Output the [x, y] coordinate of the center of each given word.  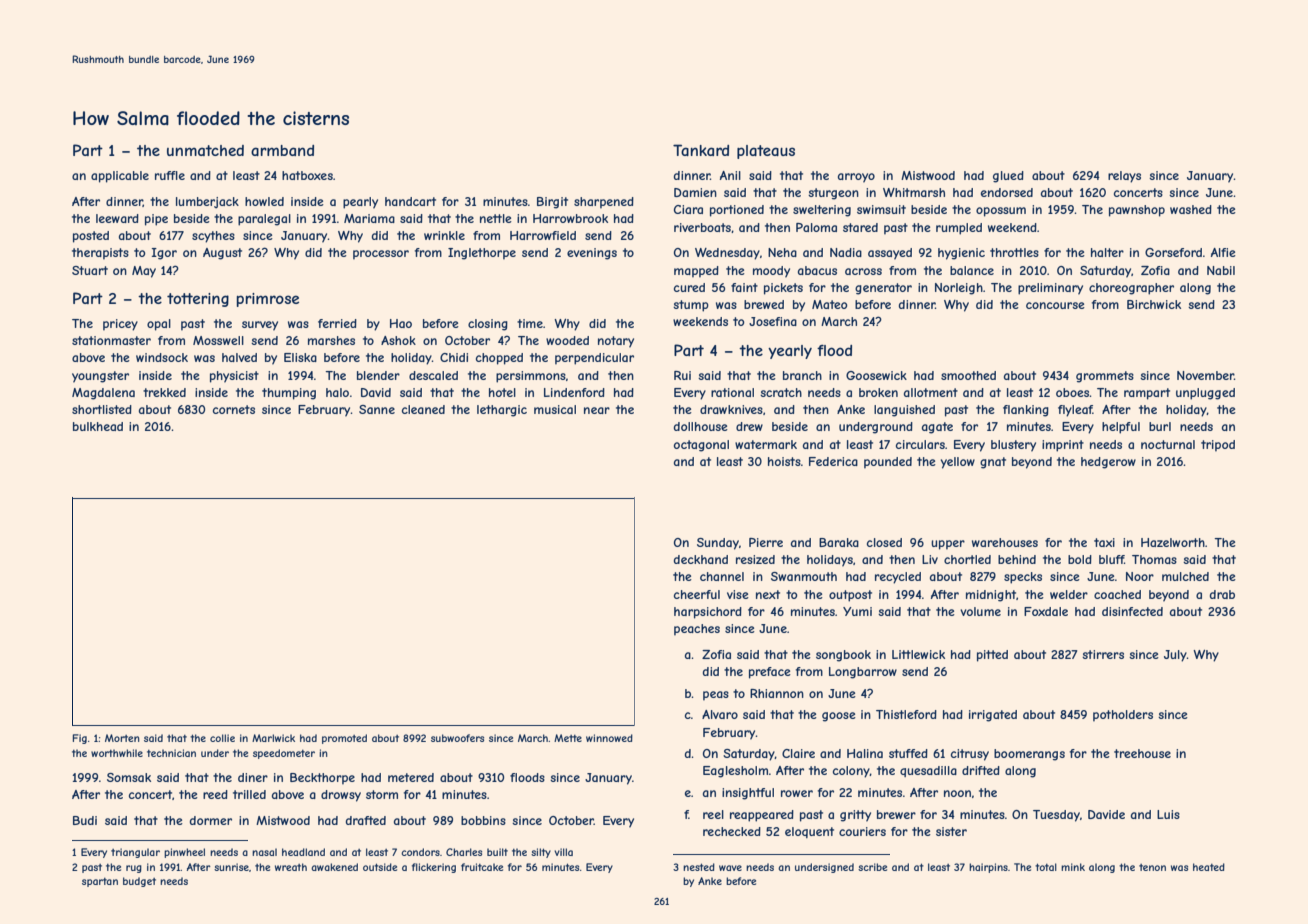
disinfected [1132, 611]
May [144, 272]
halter [1107, 252]
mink [1073, 867]
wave [730, 868]
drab [1222, 594]
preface [770, 673]
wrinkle [444, 235]
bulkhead [98, 426]
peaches [697, 630]
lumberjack [207, 202]
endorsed [1007, 192]
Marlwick [273, 738]
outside [380, 867]
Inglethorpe [482, 254]
